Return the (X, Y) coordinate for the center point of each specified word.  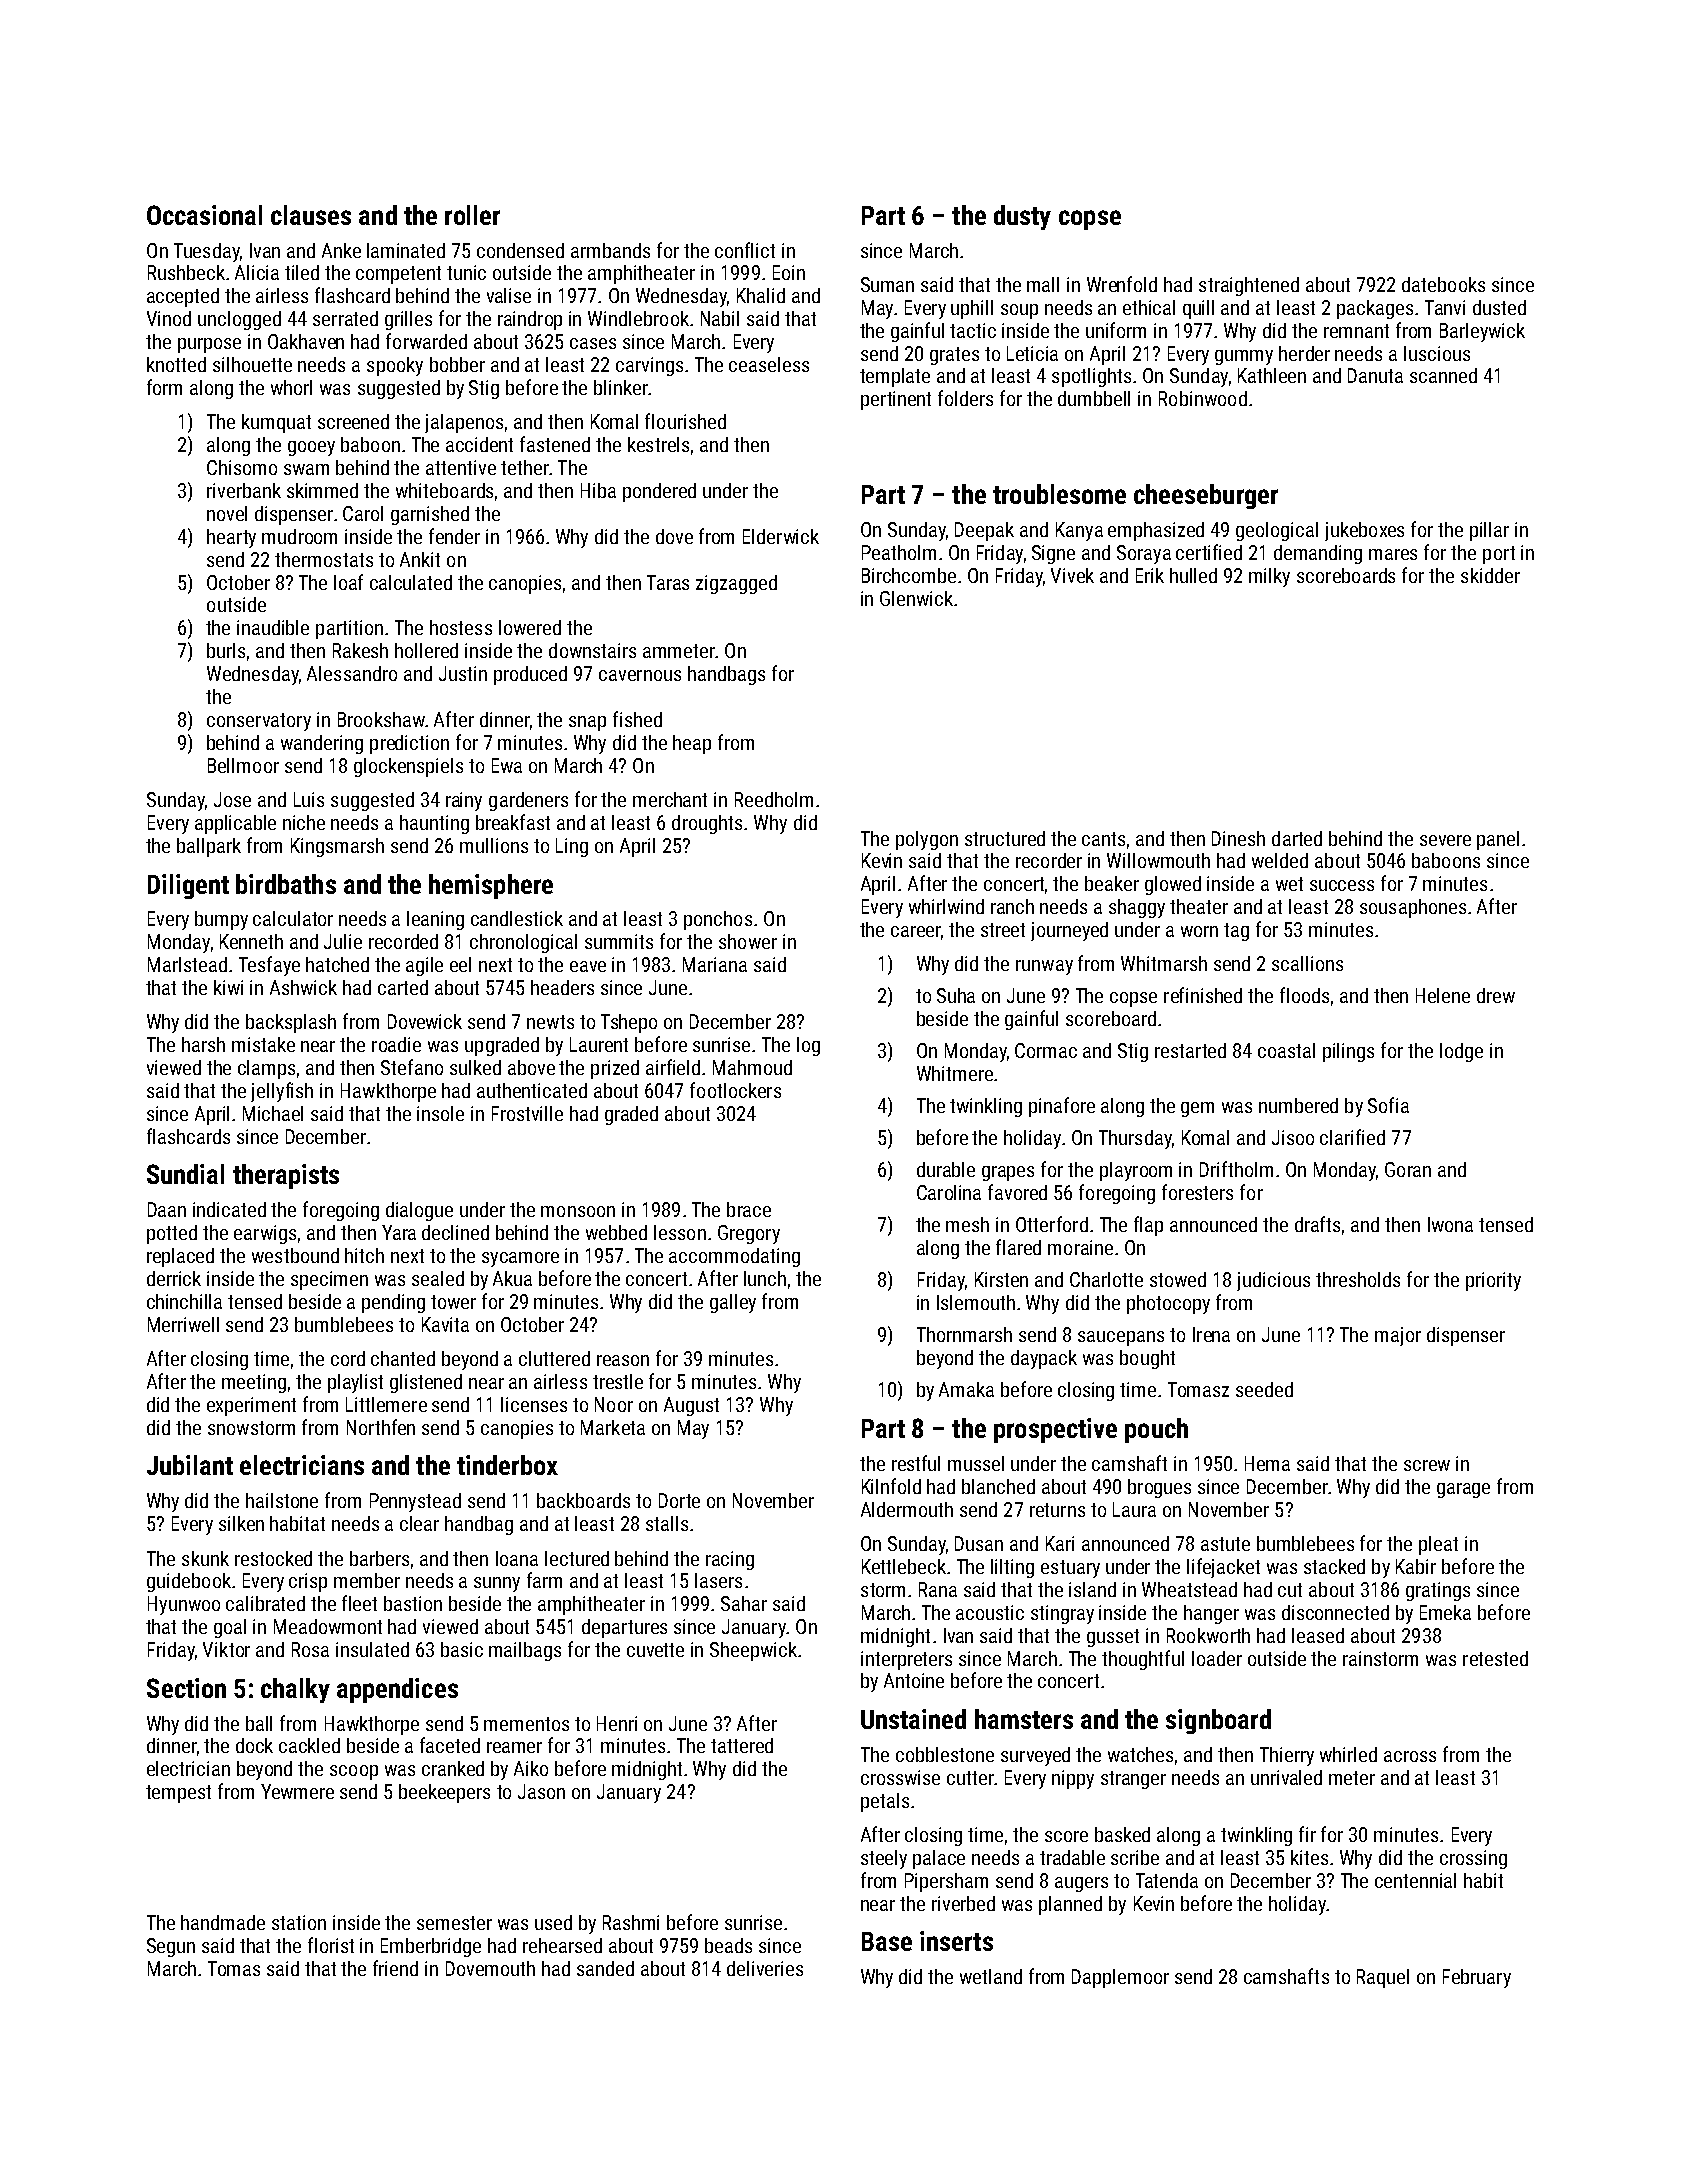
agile (424, 966)
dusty (1022, 217)
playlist (355, 1383)
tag (1236, 932)
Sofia (1388, 1105)
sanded (605, 1968)
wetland (991, 1976)
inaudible (273, 627)
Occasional (204, 215)
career (916, 931)
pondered (659, 492)
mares (1393, 554)
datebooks (1443, 284)
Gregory (749, 1234)
